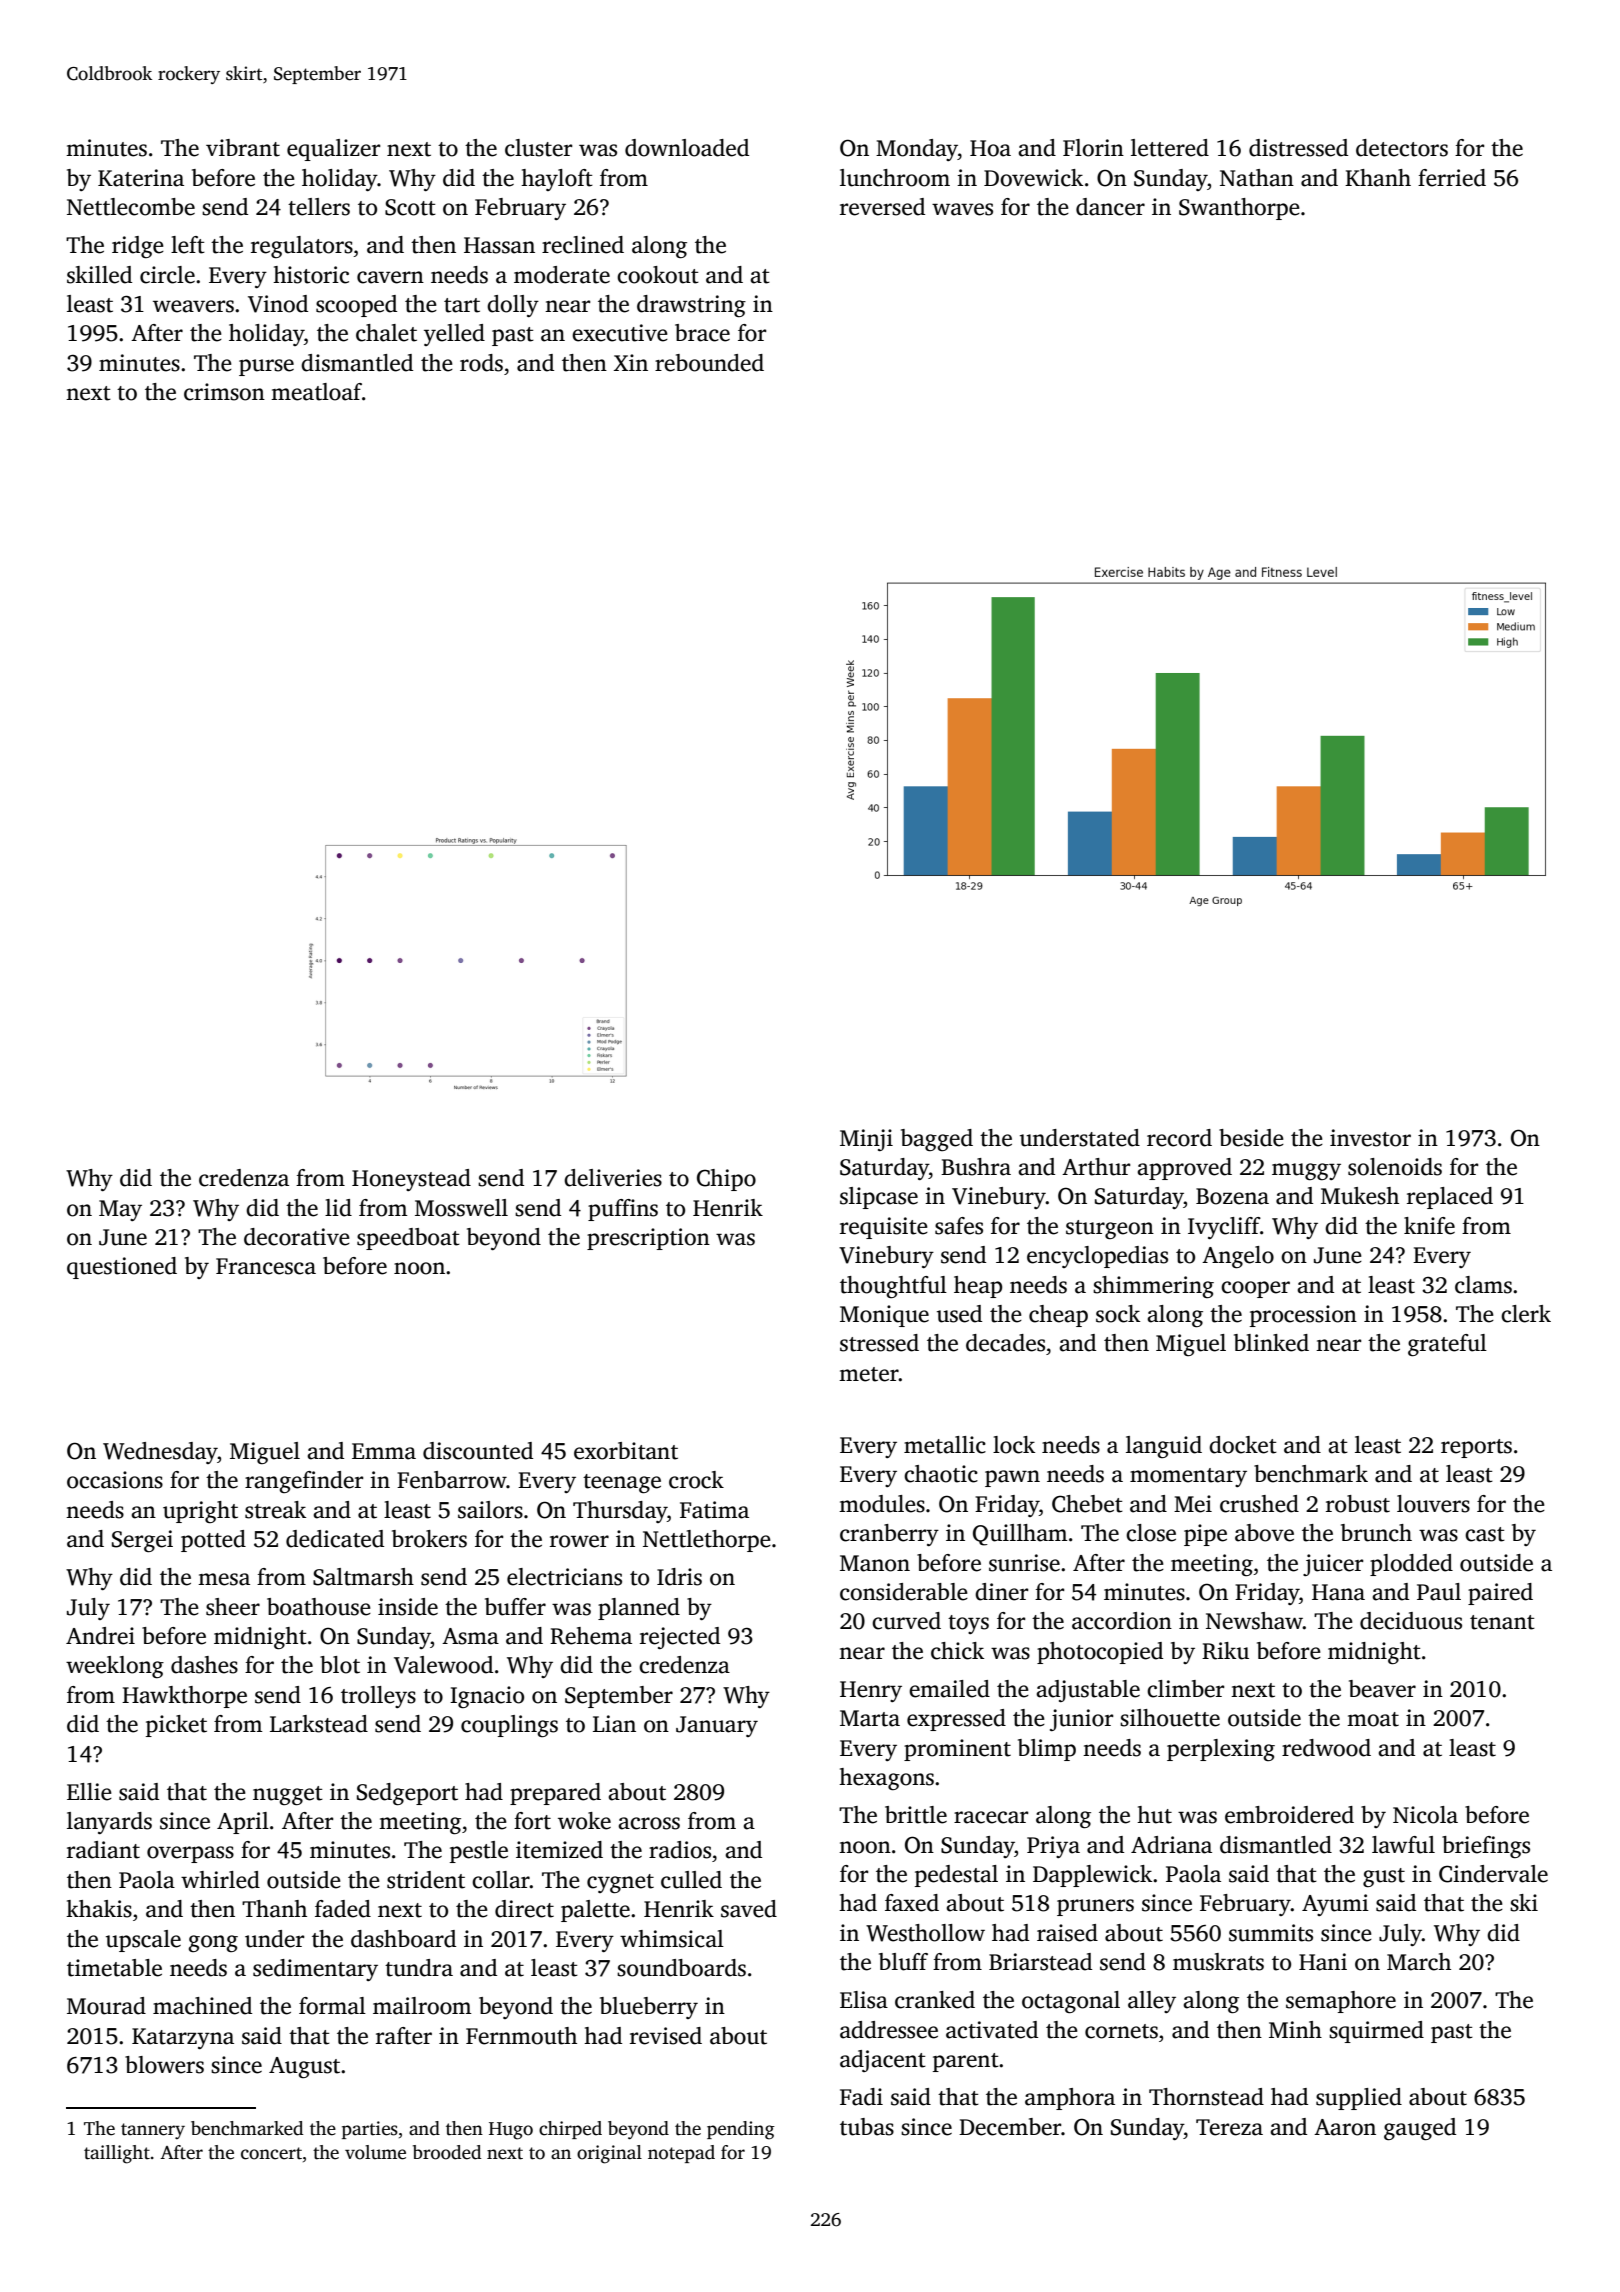  What do you see at coordinates (1485, 1534) in the screenshot?
I see `cast` at bounding box center [1485, 1534].
